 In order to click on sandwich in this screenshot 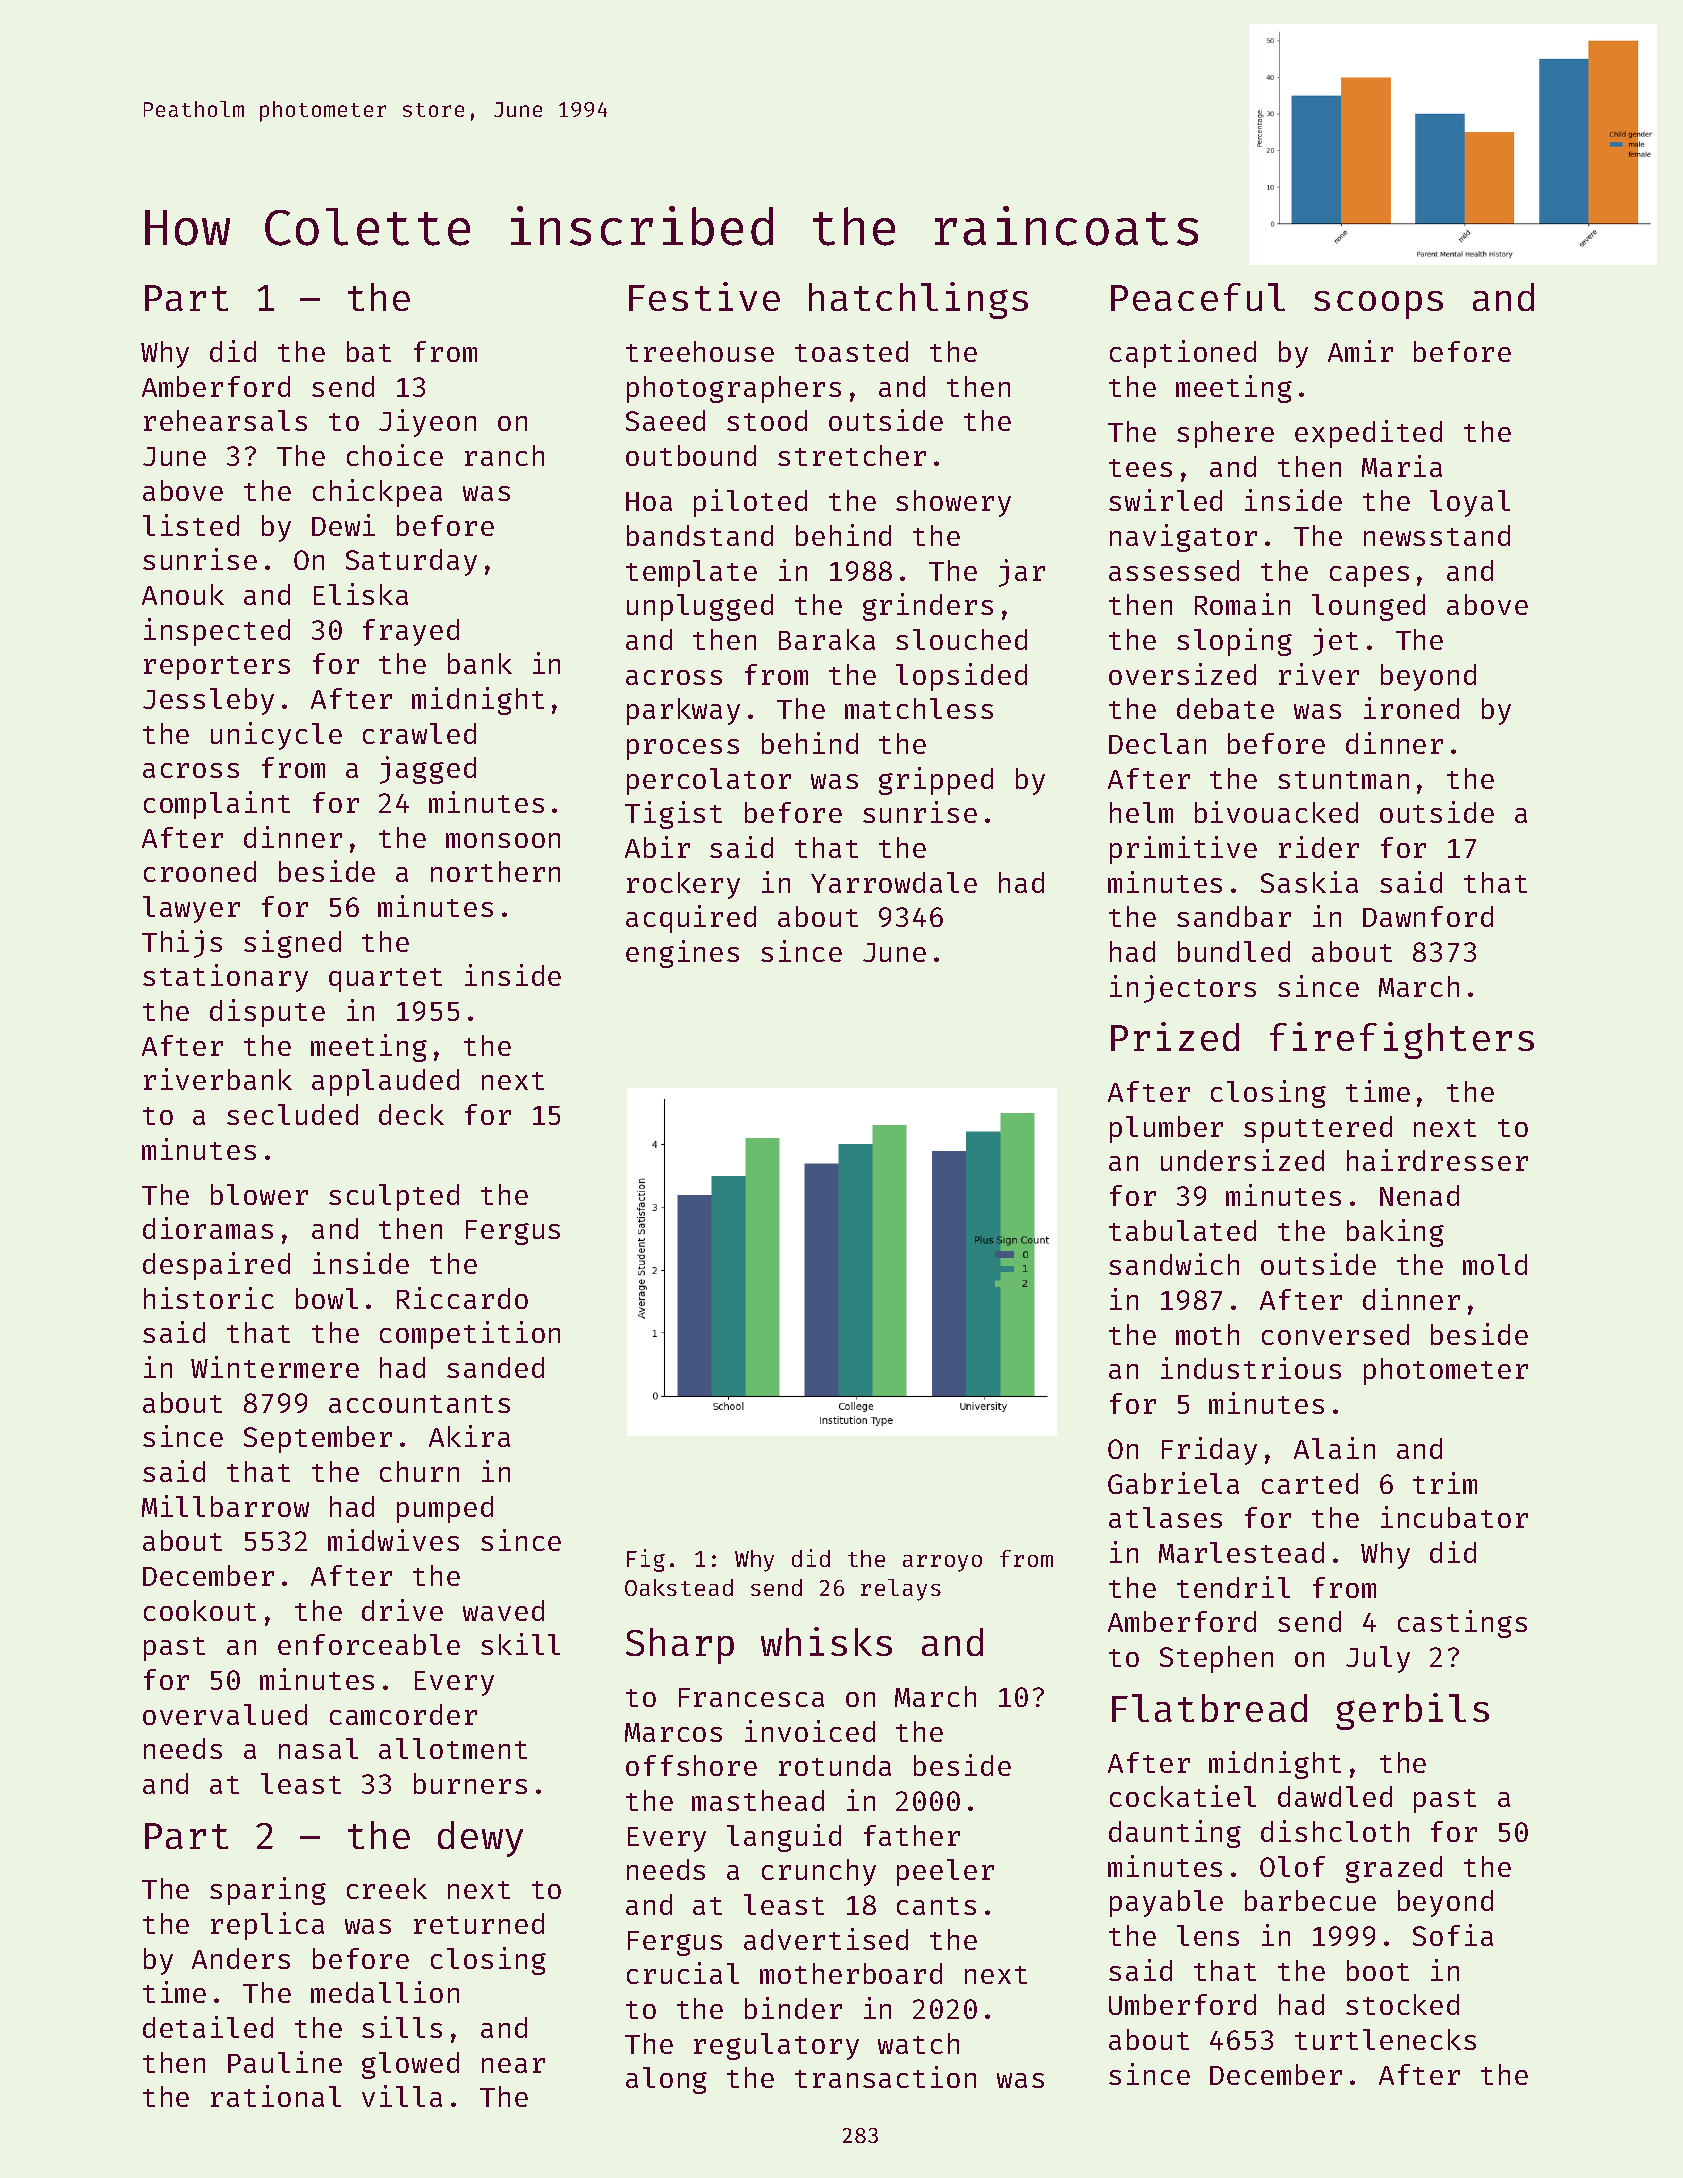, I will do `click(1174, 1264)`.
